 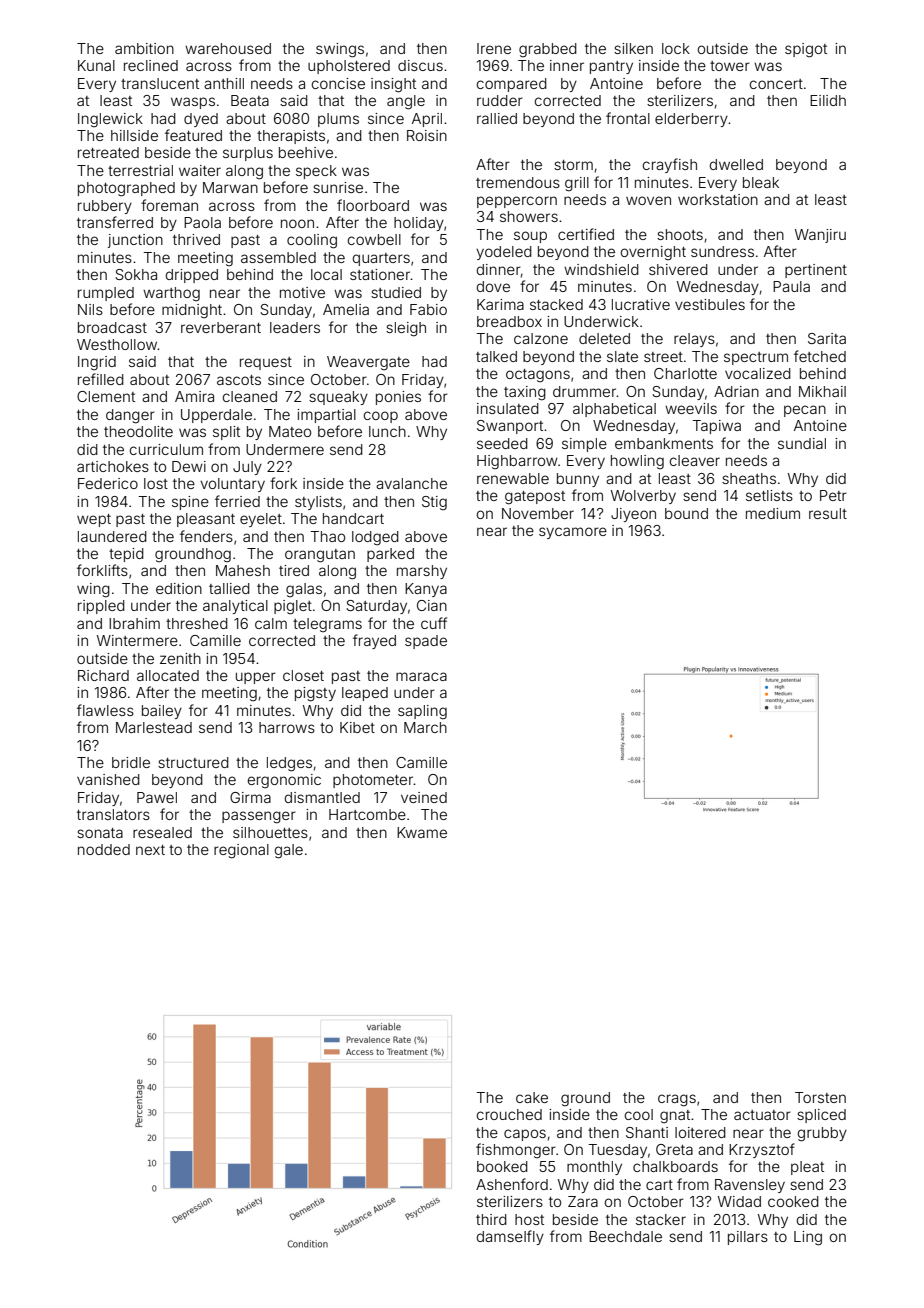 What do you see at coordinates (686, 513) in the image?
I see `bound` at bounding box center [686, 513].
